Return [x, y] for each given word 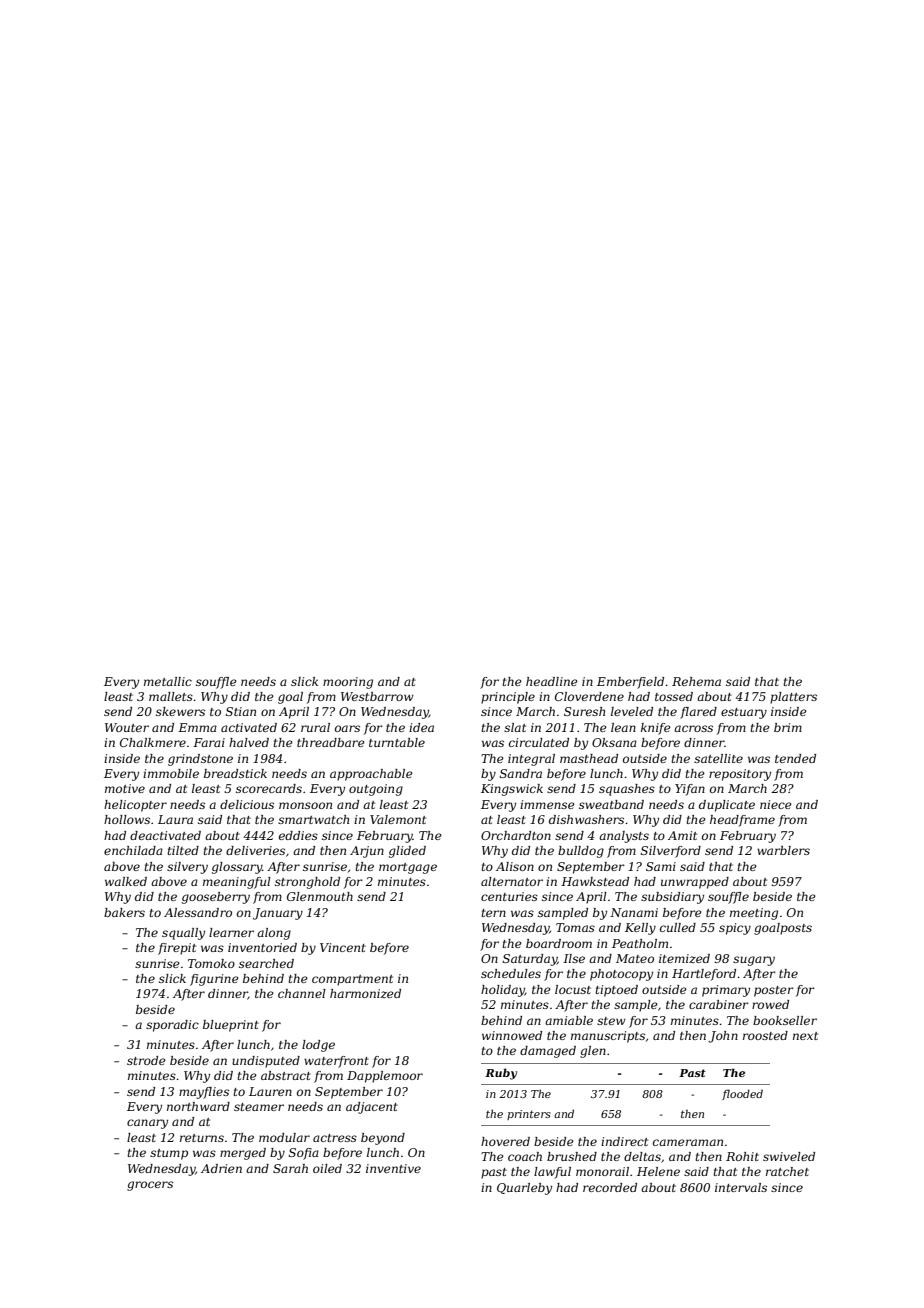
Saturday [530, 960]
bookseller [785, 1020]
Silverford [671, 852]
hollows [127, 819]
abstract [286, 1075]
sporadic [172, 1026]
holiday [503, 991]
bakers [124, 912]
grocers [150, 1186]
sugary [754, 961]
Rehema [696, 681]
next [805, 1036]
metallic [168, 681]
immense [547, 804]
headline [552, 681]
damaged [548, 1052]
